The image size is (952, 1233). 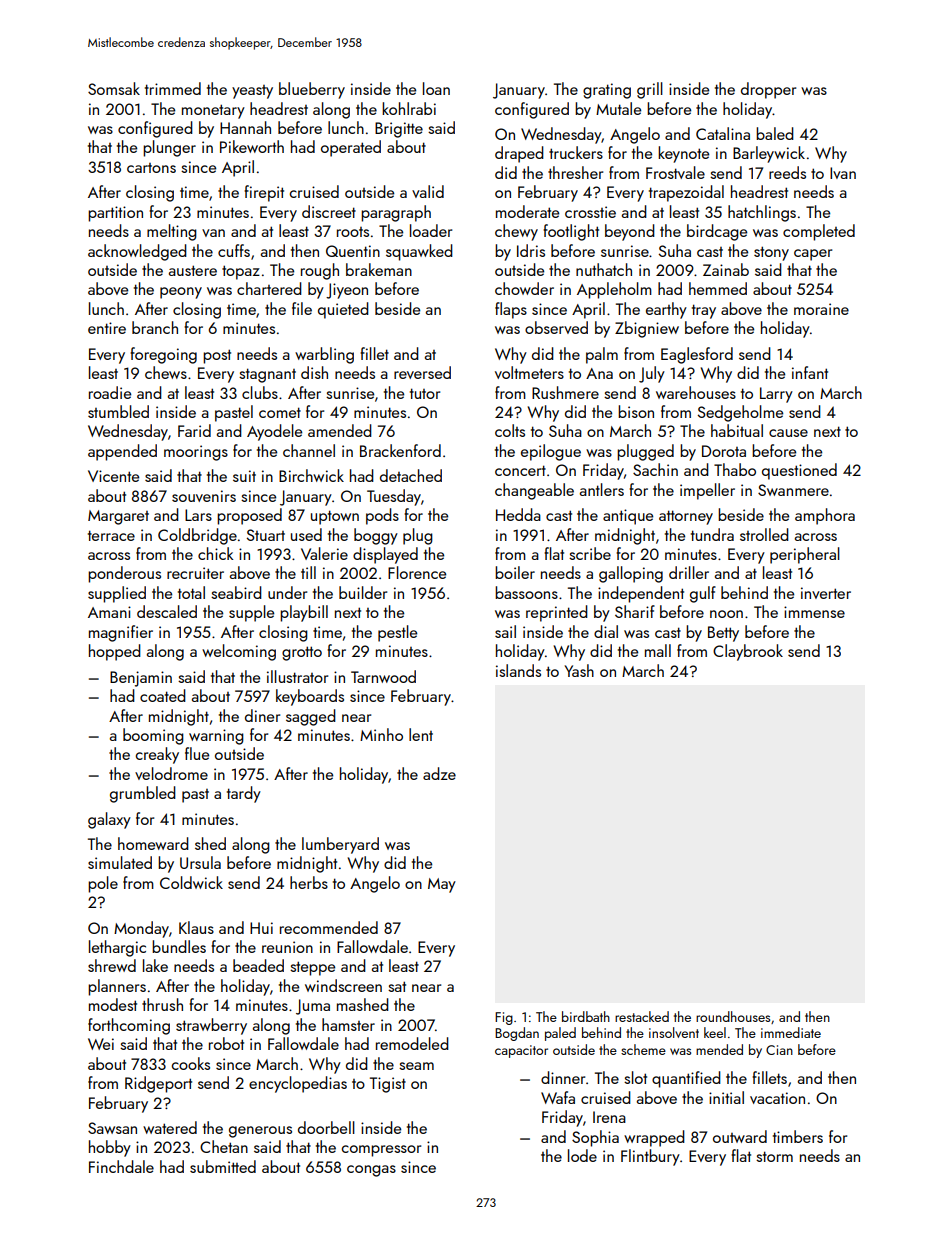 I want to click on branch, so click(x=155, y=327).
